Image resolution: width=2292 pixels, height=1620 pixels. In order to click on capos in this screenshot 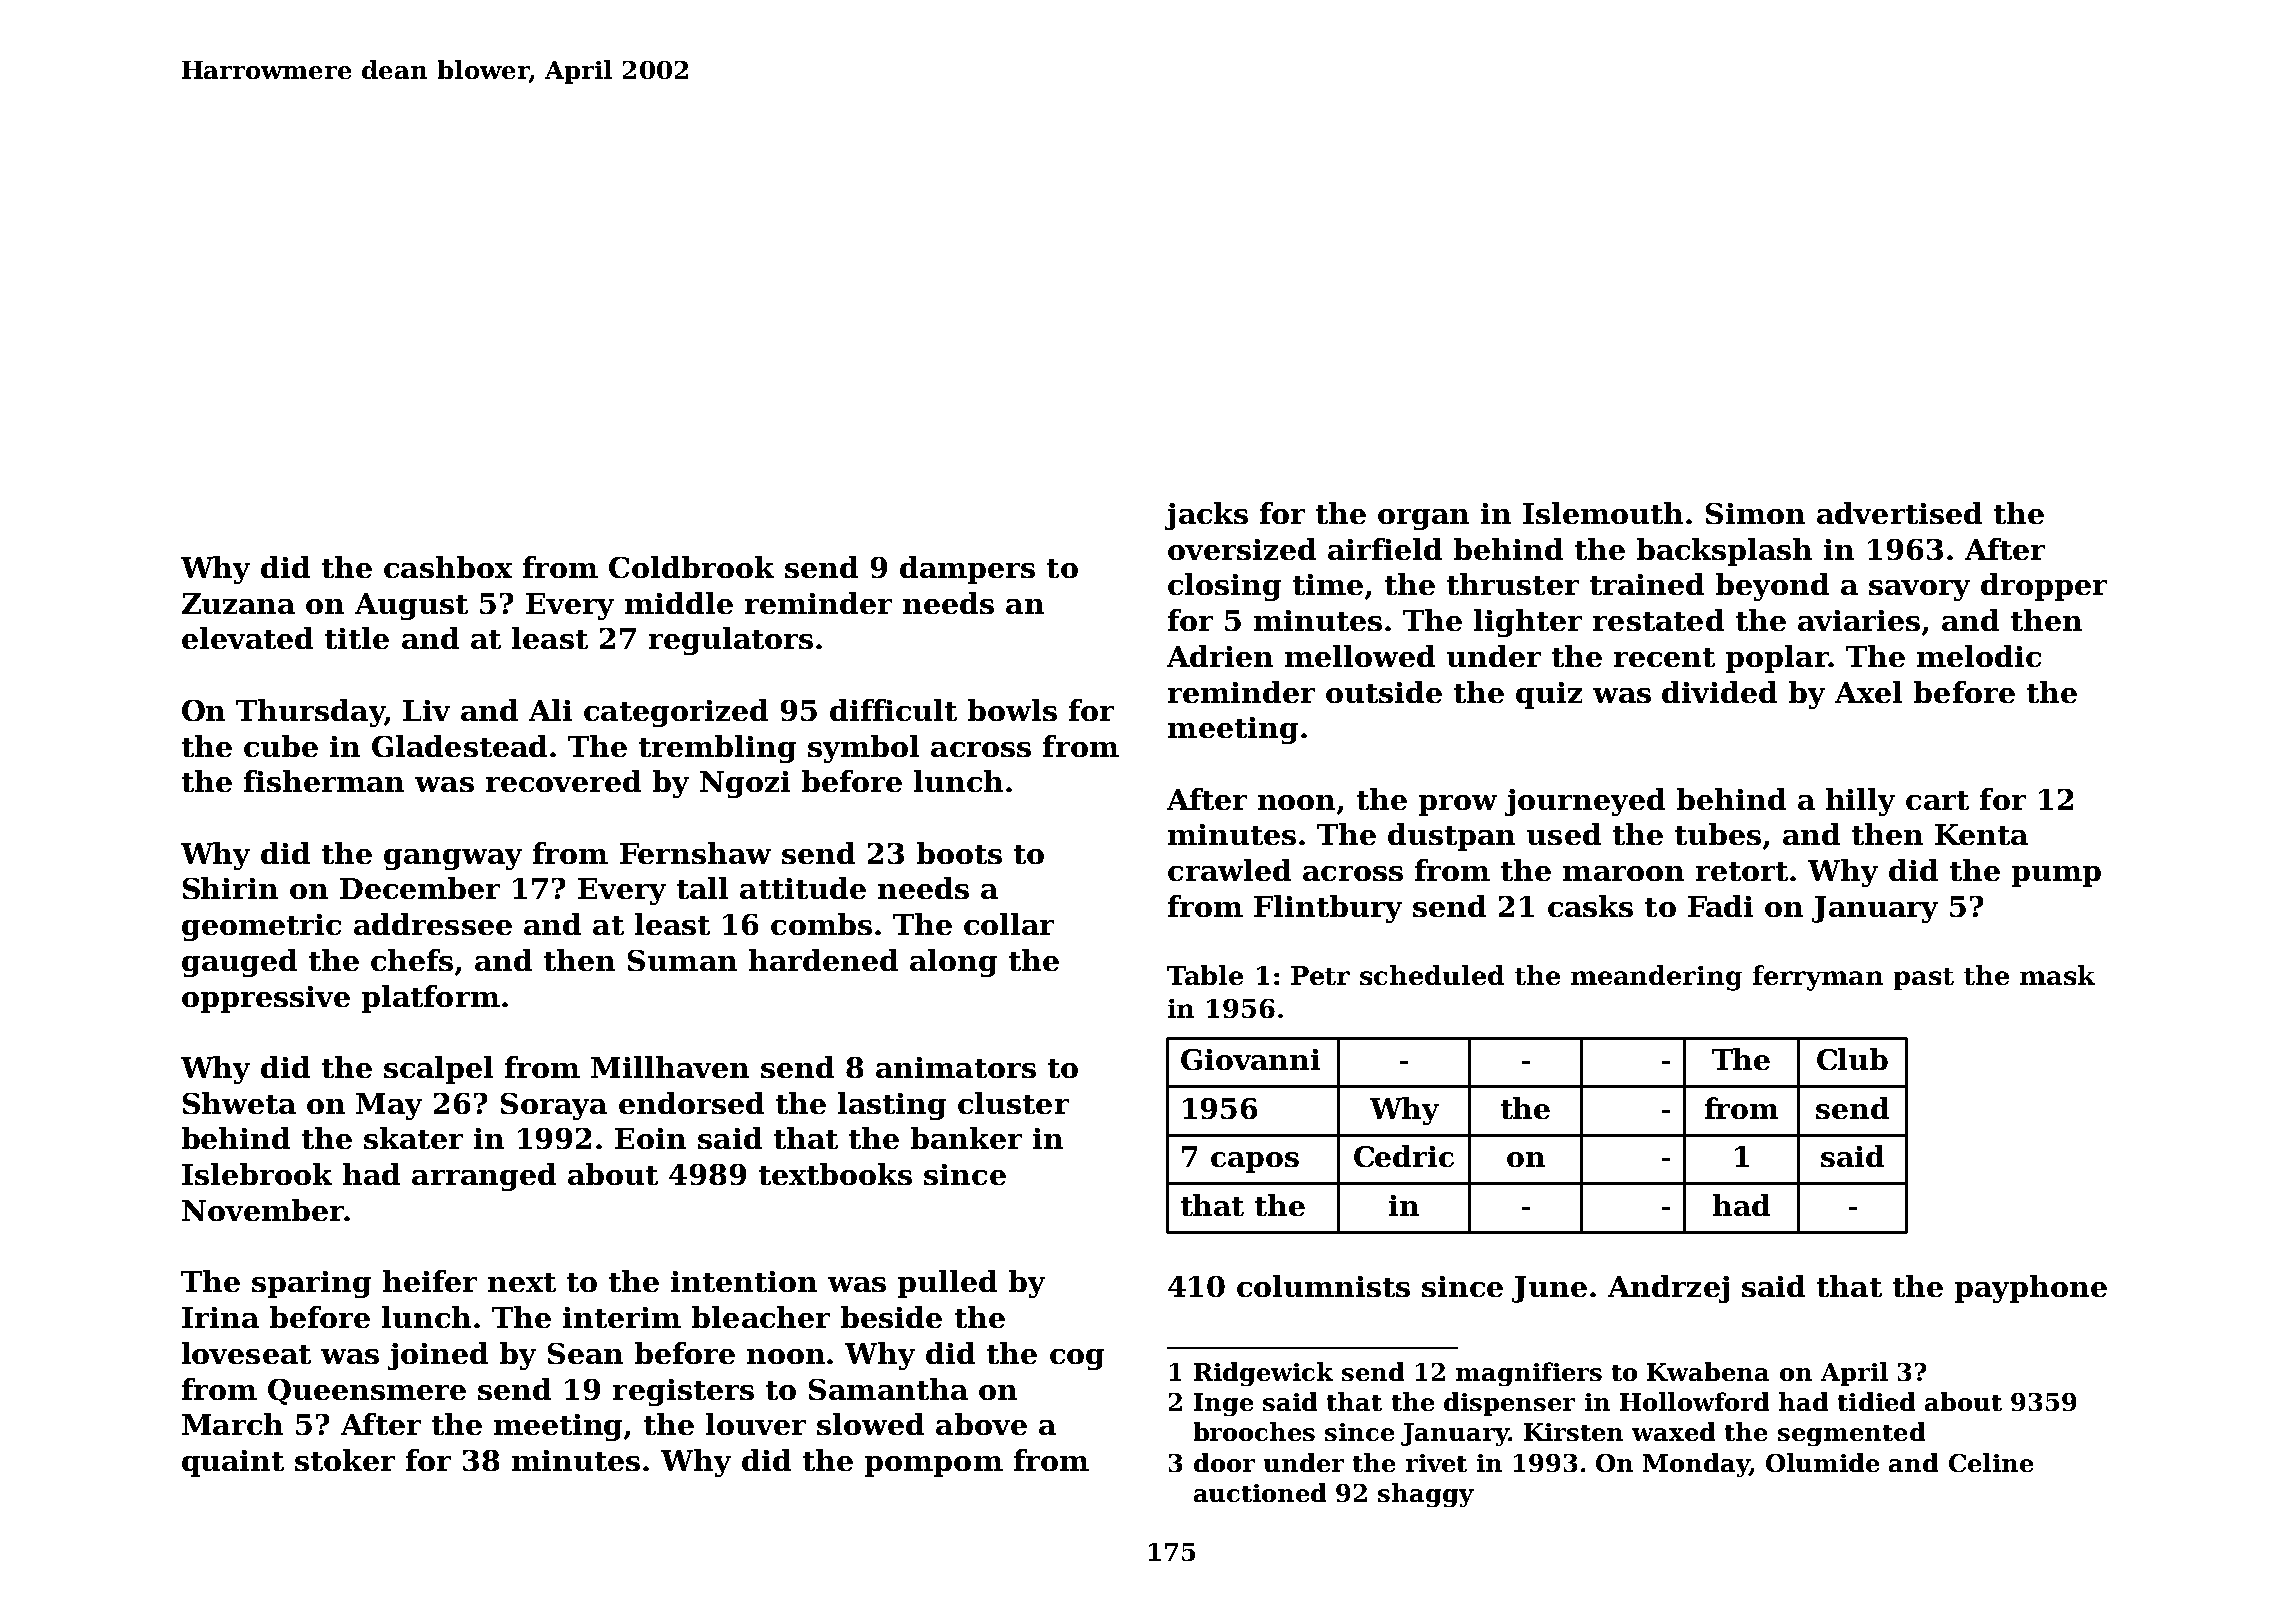, I will do `click(1255, 1162)`.
